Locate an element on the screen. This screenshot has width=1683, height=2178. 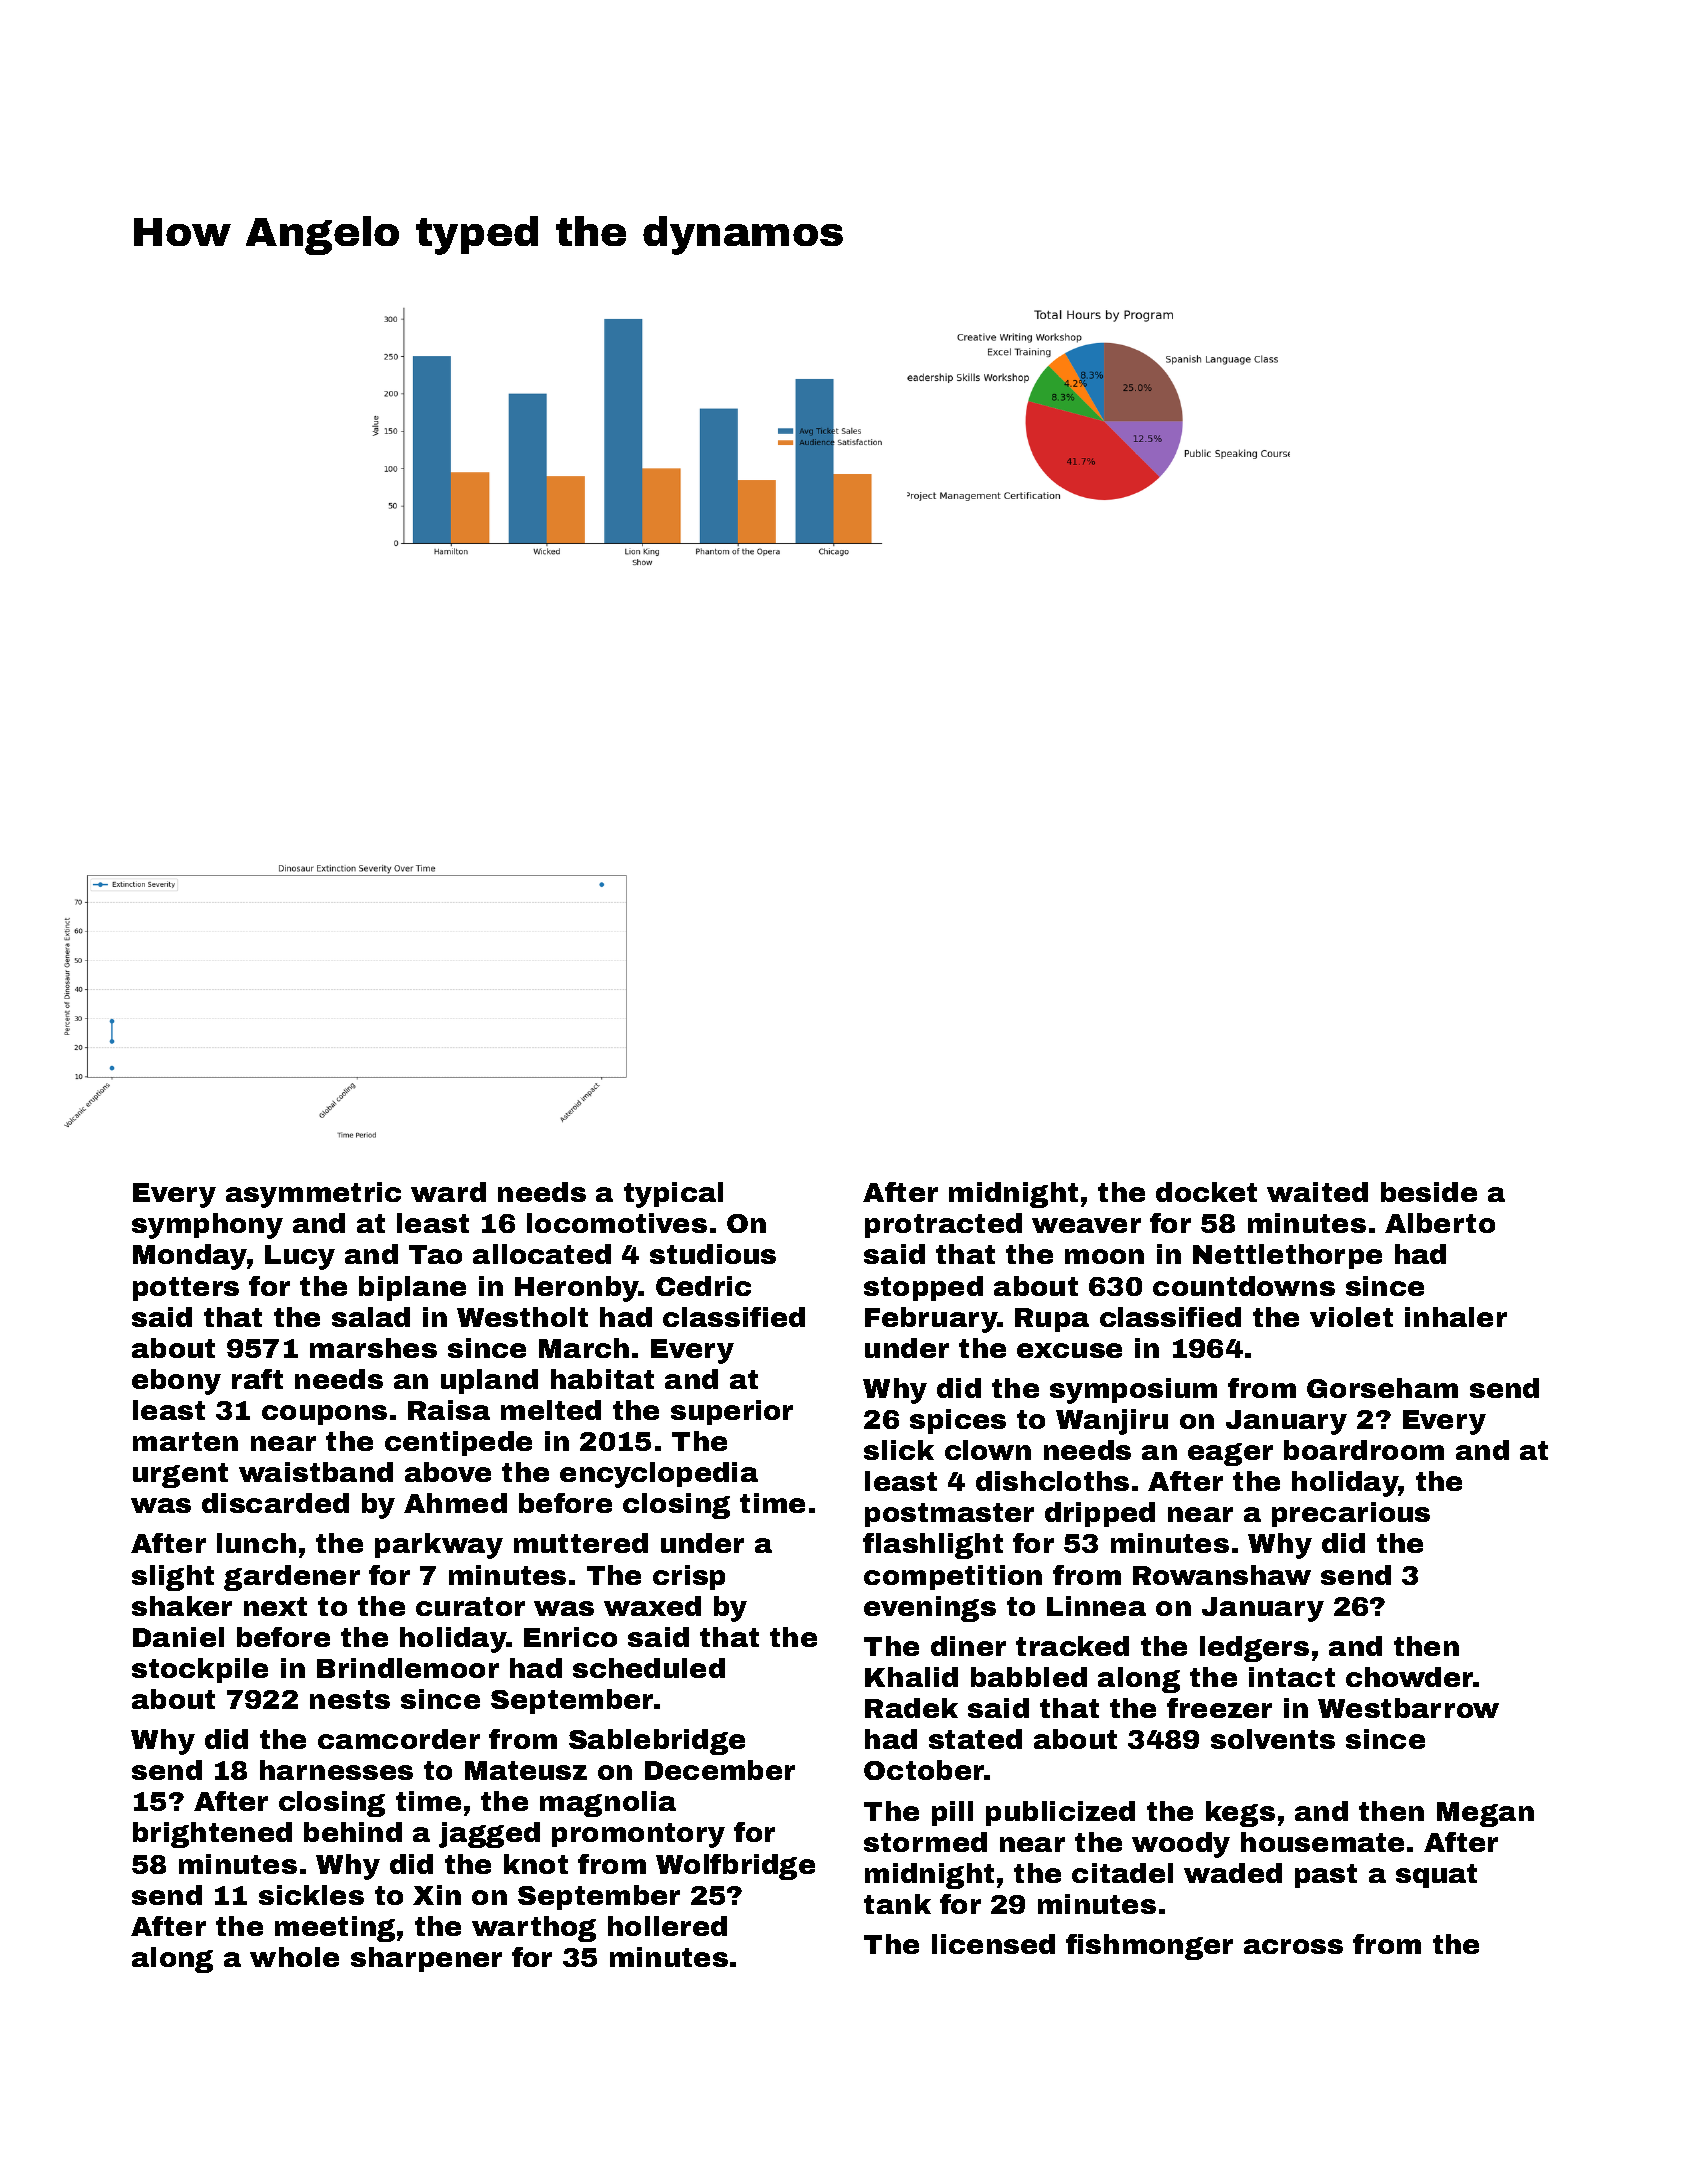
evenings is located at coordinates (930, 1609).
